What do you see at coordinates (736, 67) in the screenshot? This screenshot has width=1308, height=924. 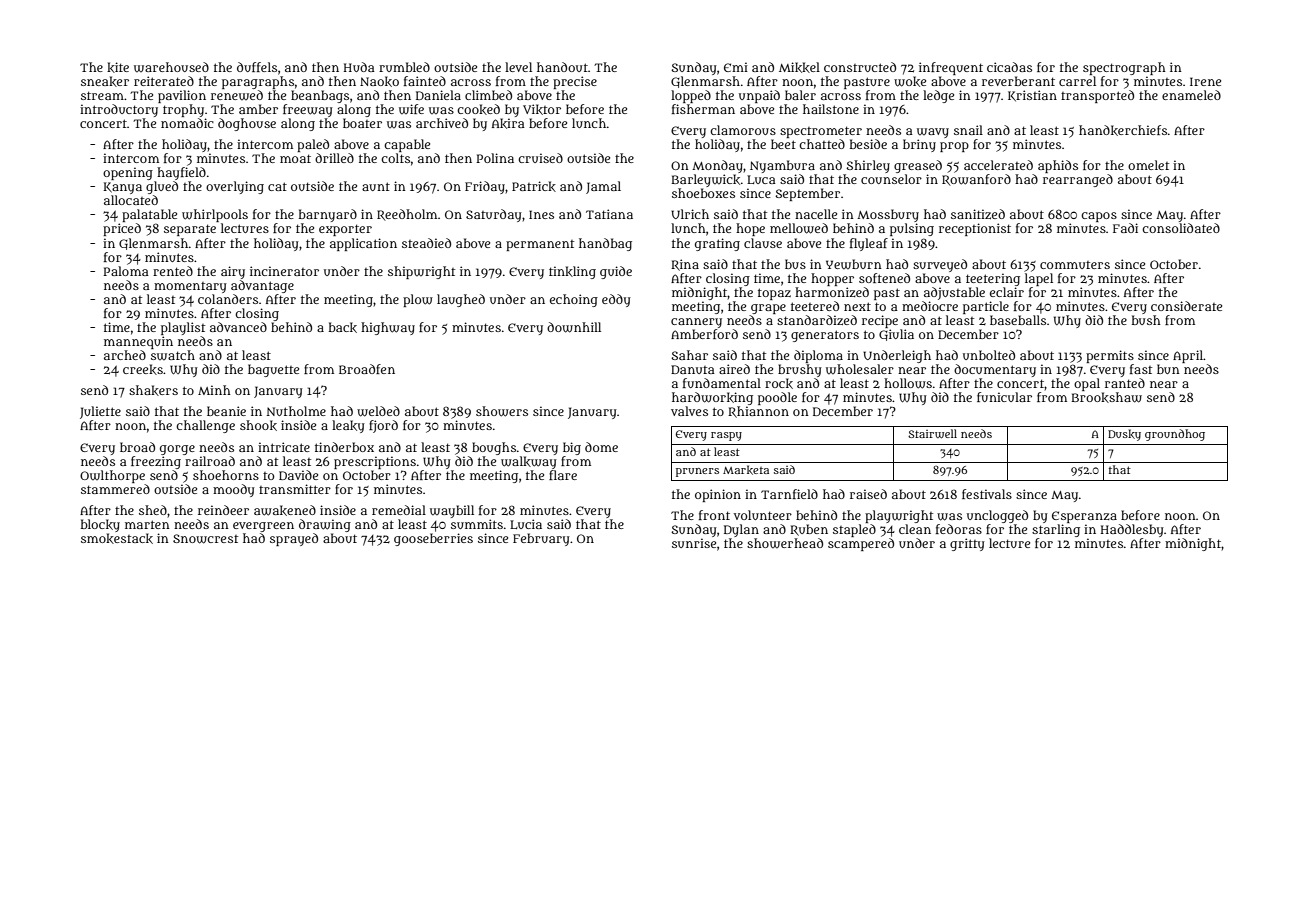 I see `Emi` at bounding box center [736, 67].
